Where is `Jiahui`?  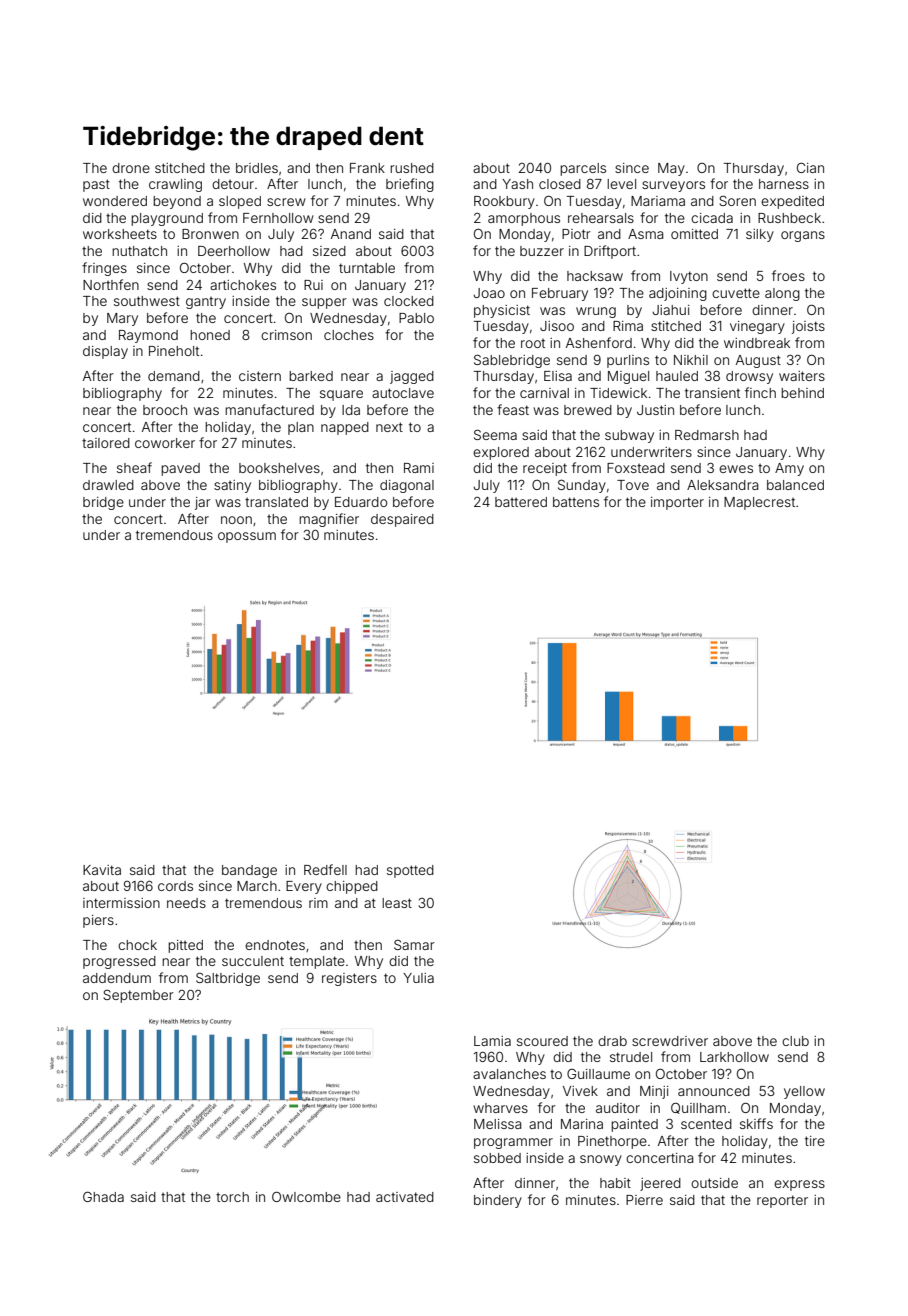
Jiahui is located at coordinates (671, 310).
